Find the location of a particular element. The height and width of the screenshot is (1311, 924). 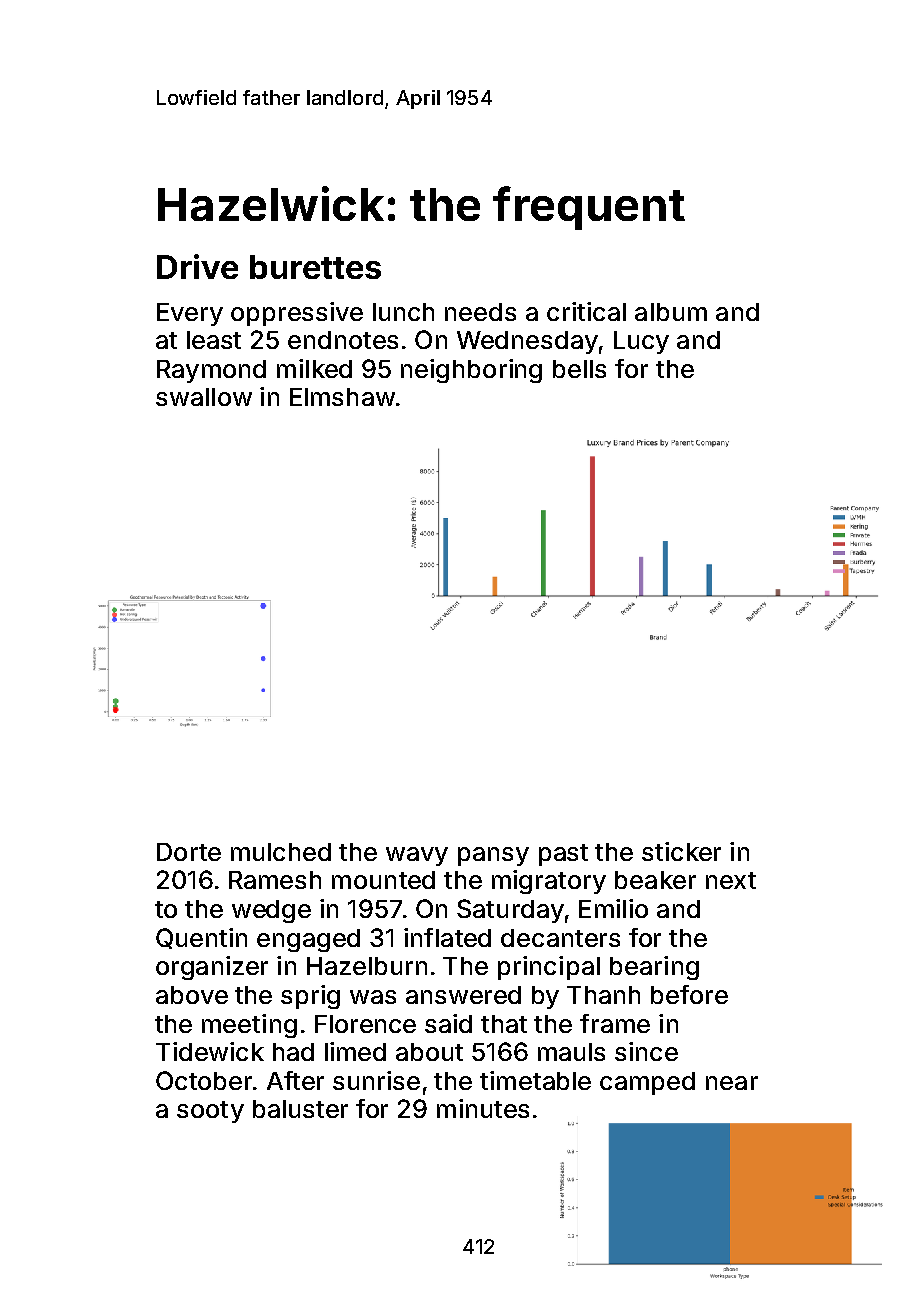

before is located at coordinates (689, 994).
